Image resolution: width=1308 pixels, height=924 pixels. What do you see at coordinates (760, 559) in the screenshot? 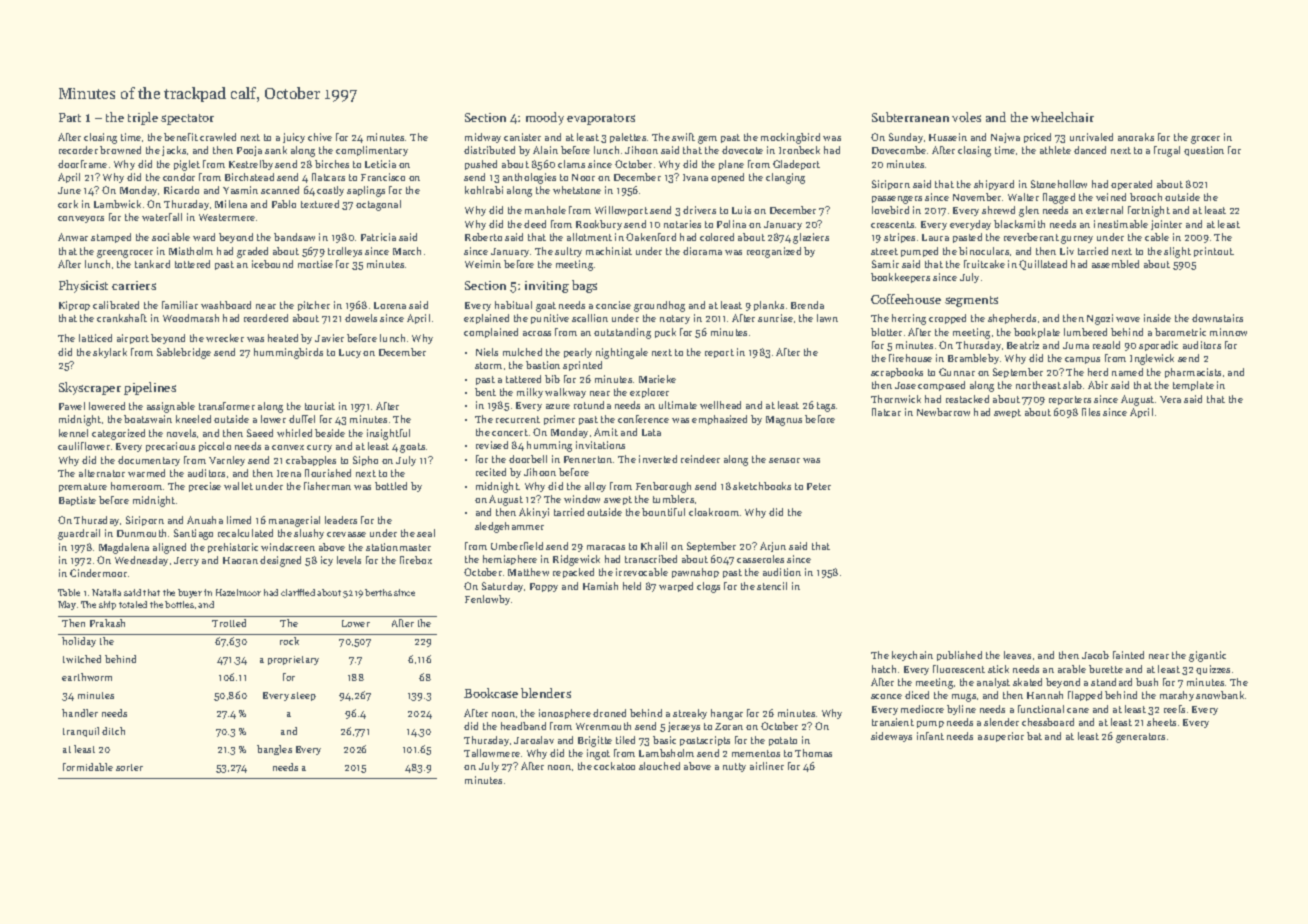
I see `casseroles` at bounding box center [760, 559].
